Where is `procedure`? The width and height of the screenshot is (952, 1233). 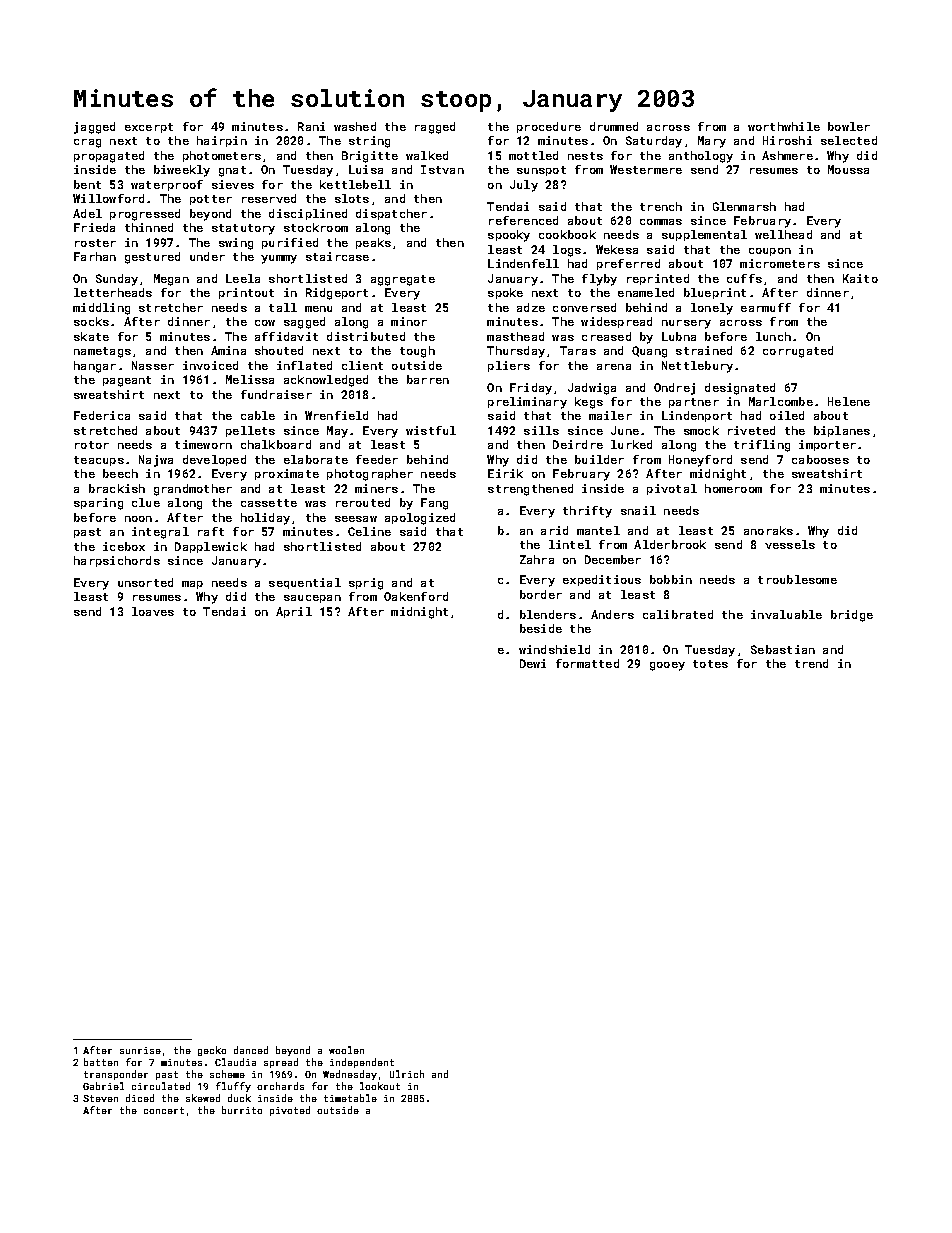 procedure is located at coordinates (549, 127).
